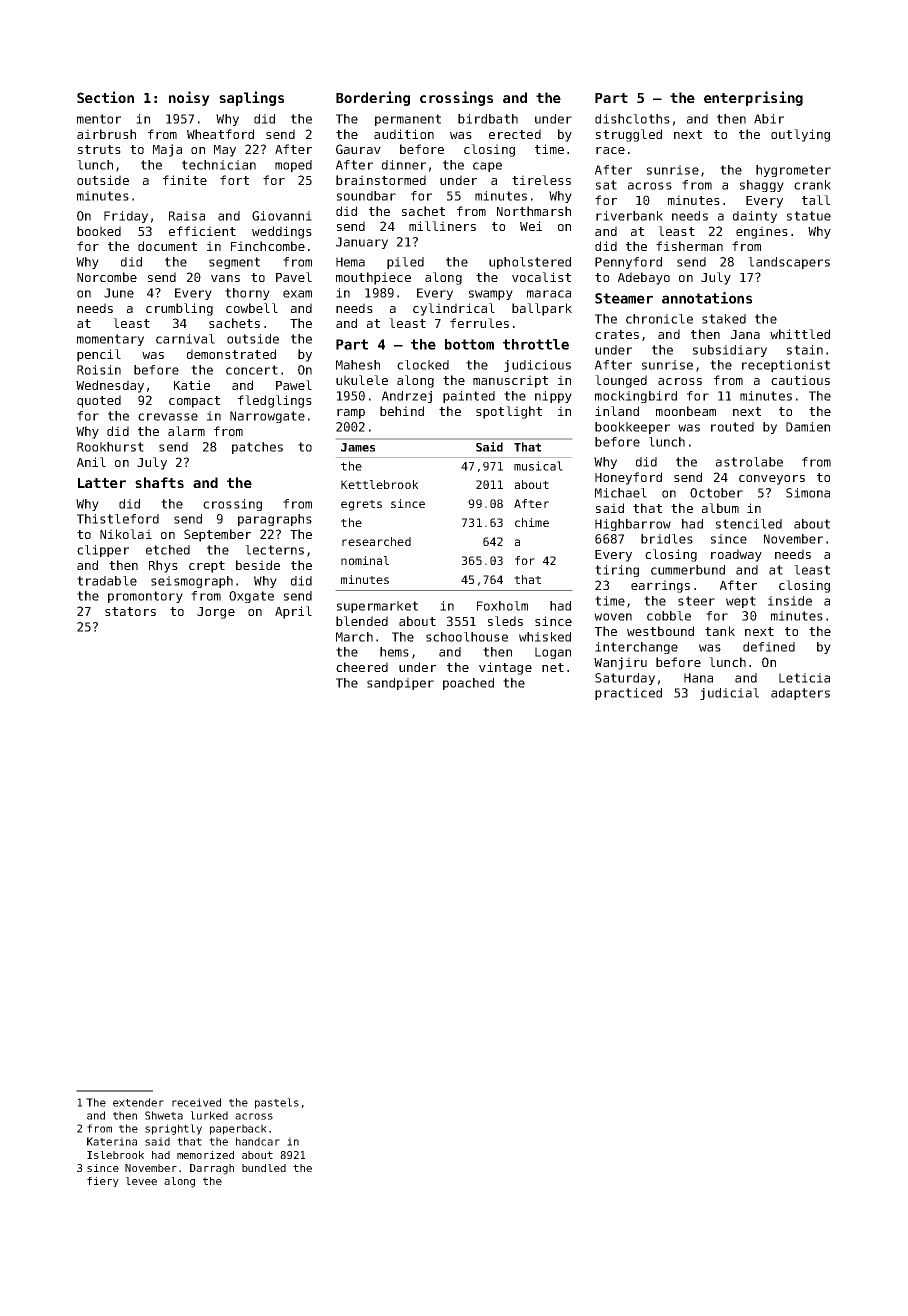  I want to click on stators, so click(130, 611).
